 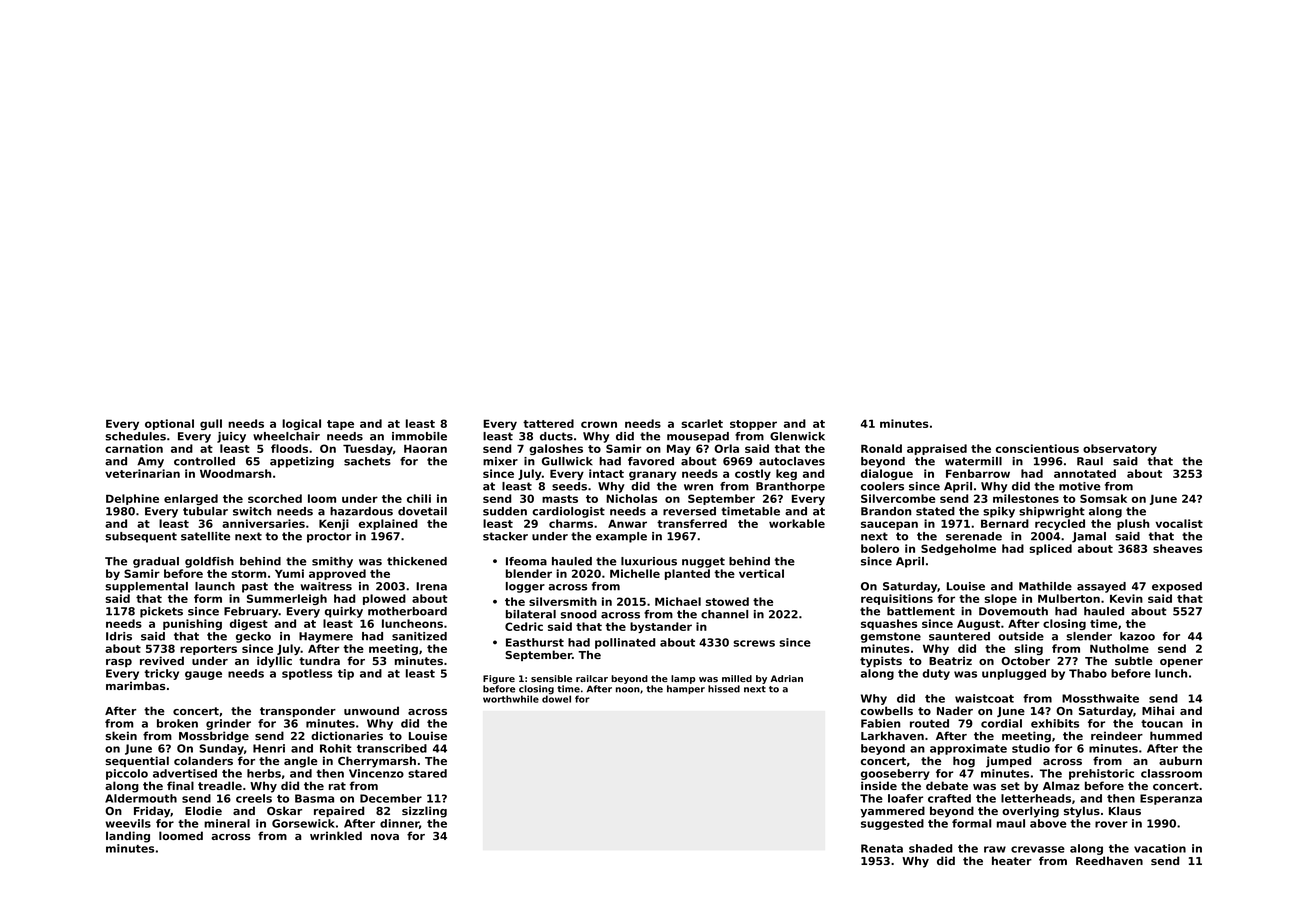 What do you see at coordinates (1085, 473) in the page?
I see `annotated` at bounding box center [1085, 473].
